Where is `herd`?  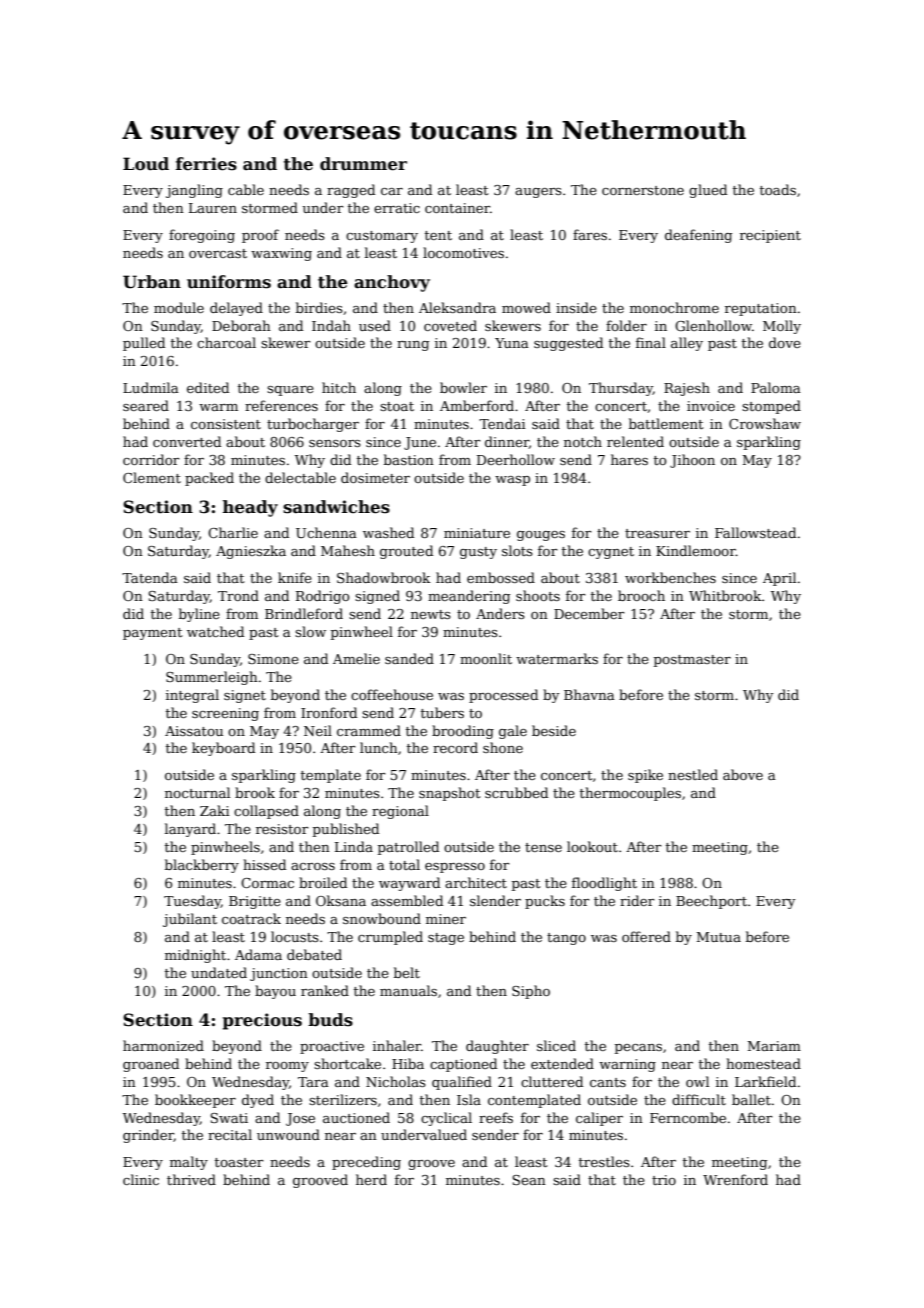 herd is located at coordinates (371, 1179).
